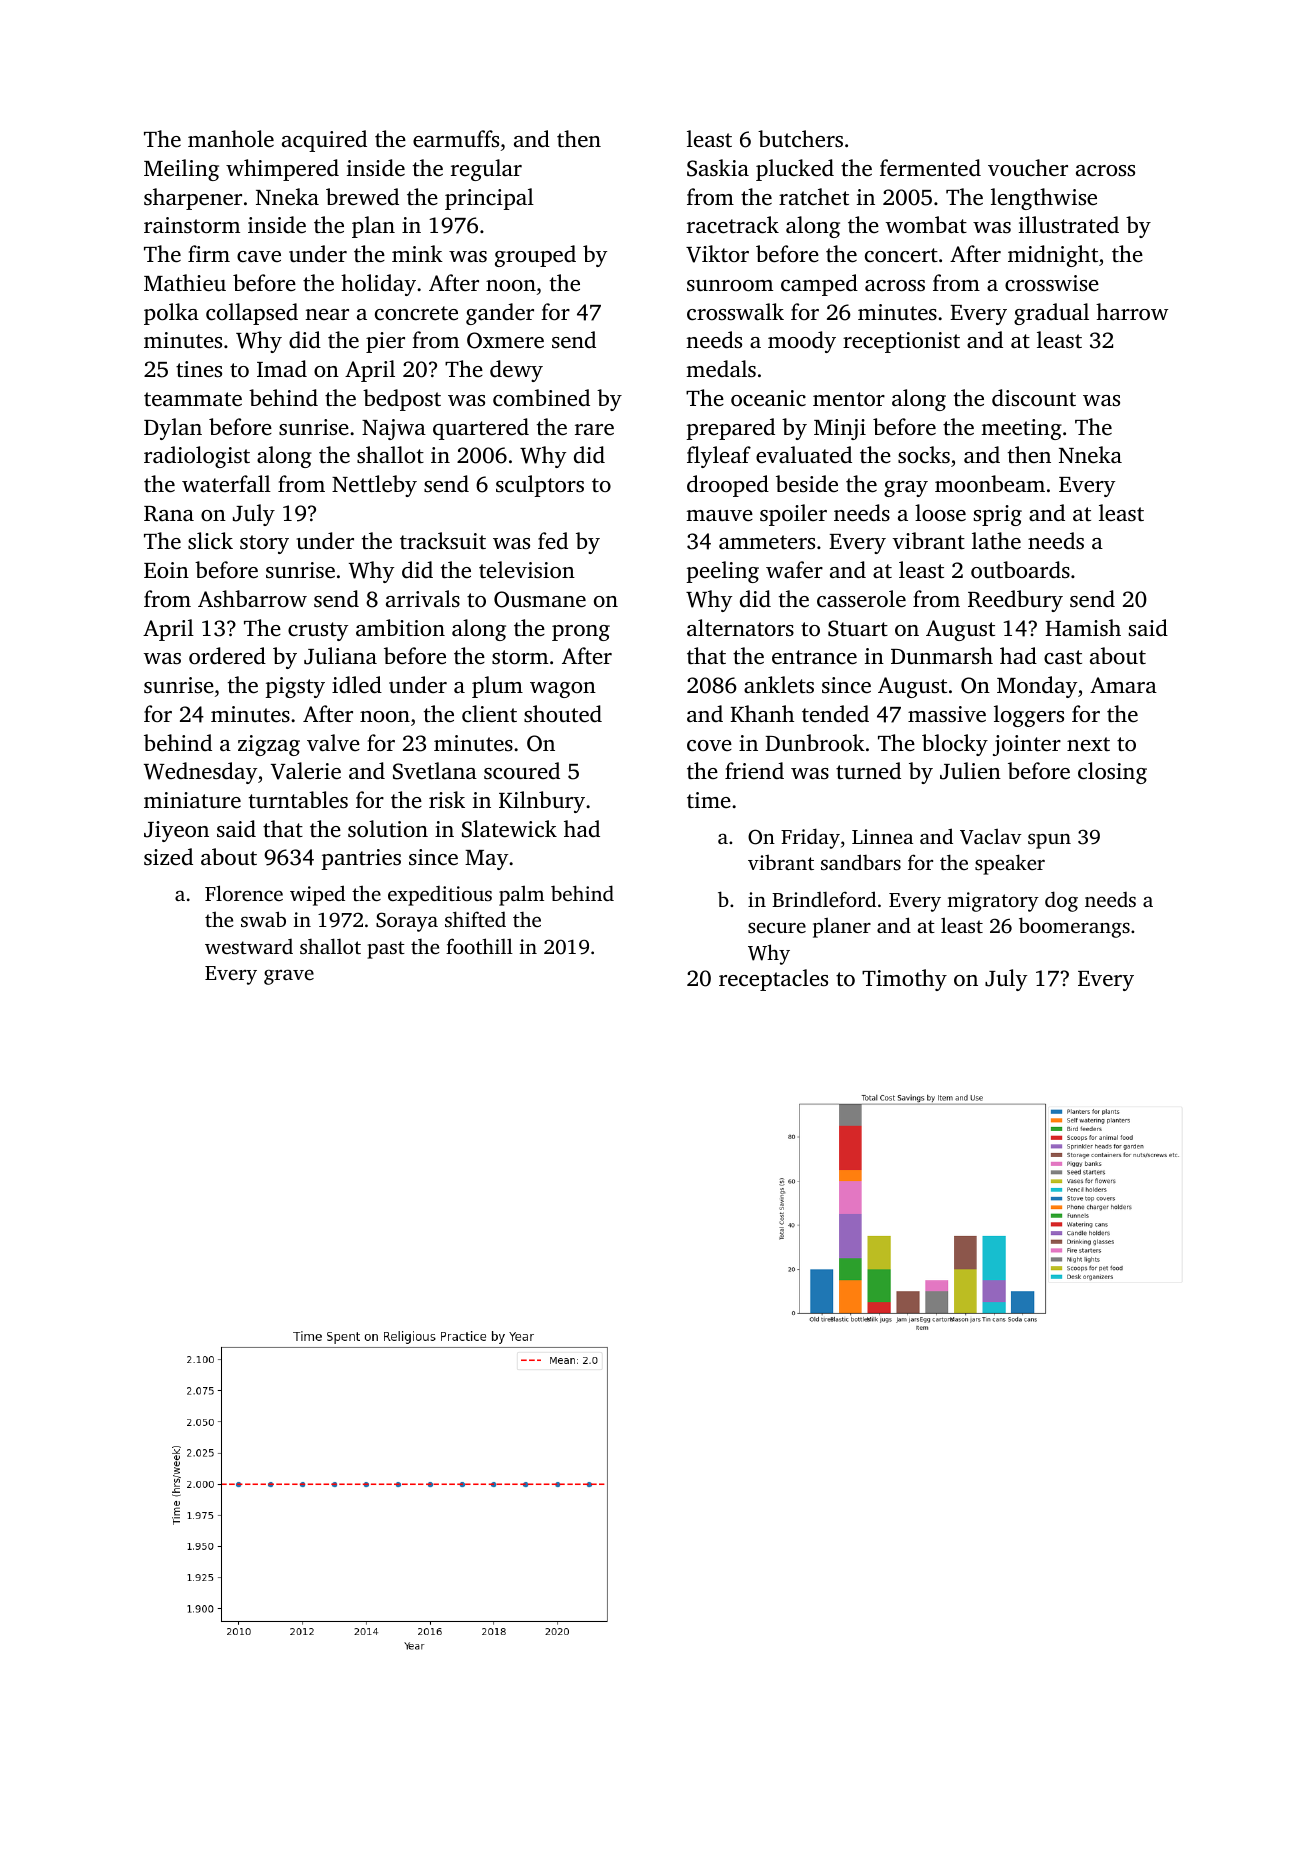  Describe the element at coordinates (264, 544) in the image. I see `story` at that location.
